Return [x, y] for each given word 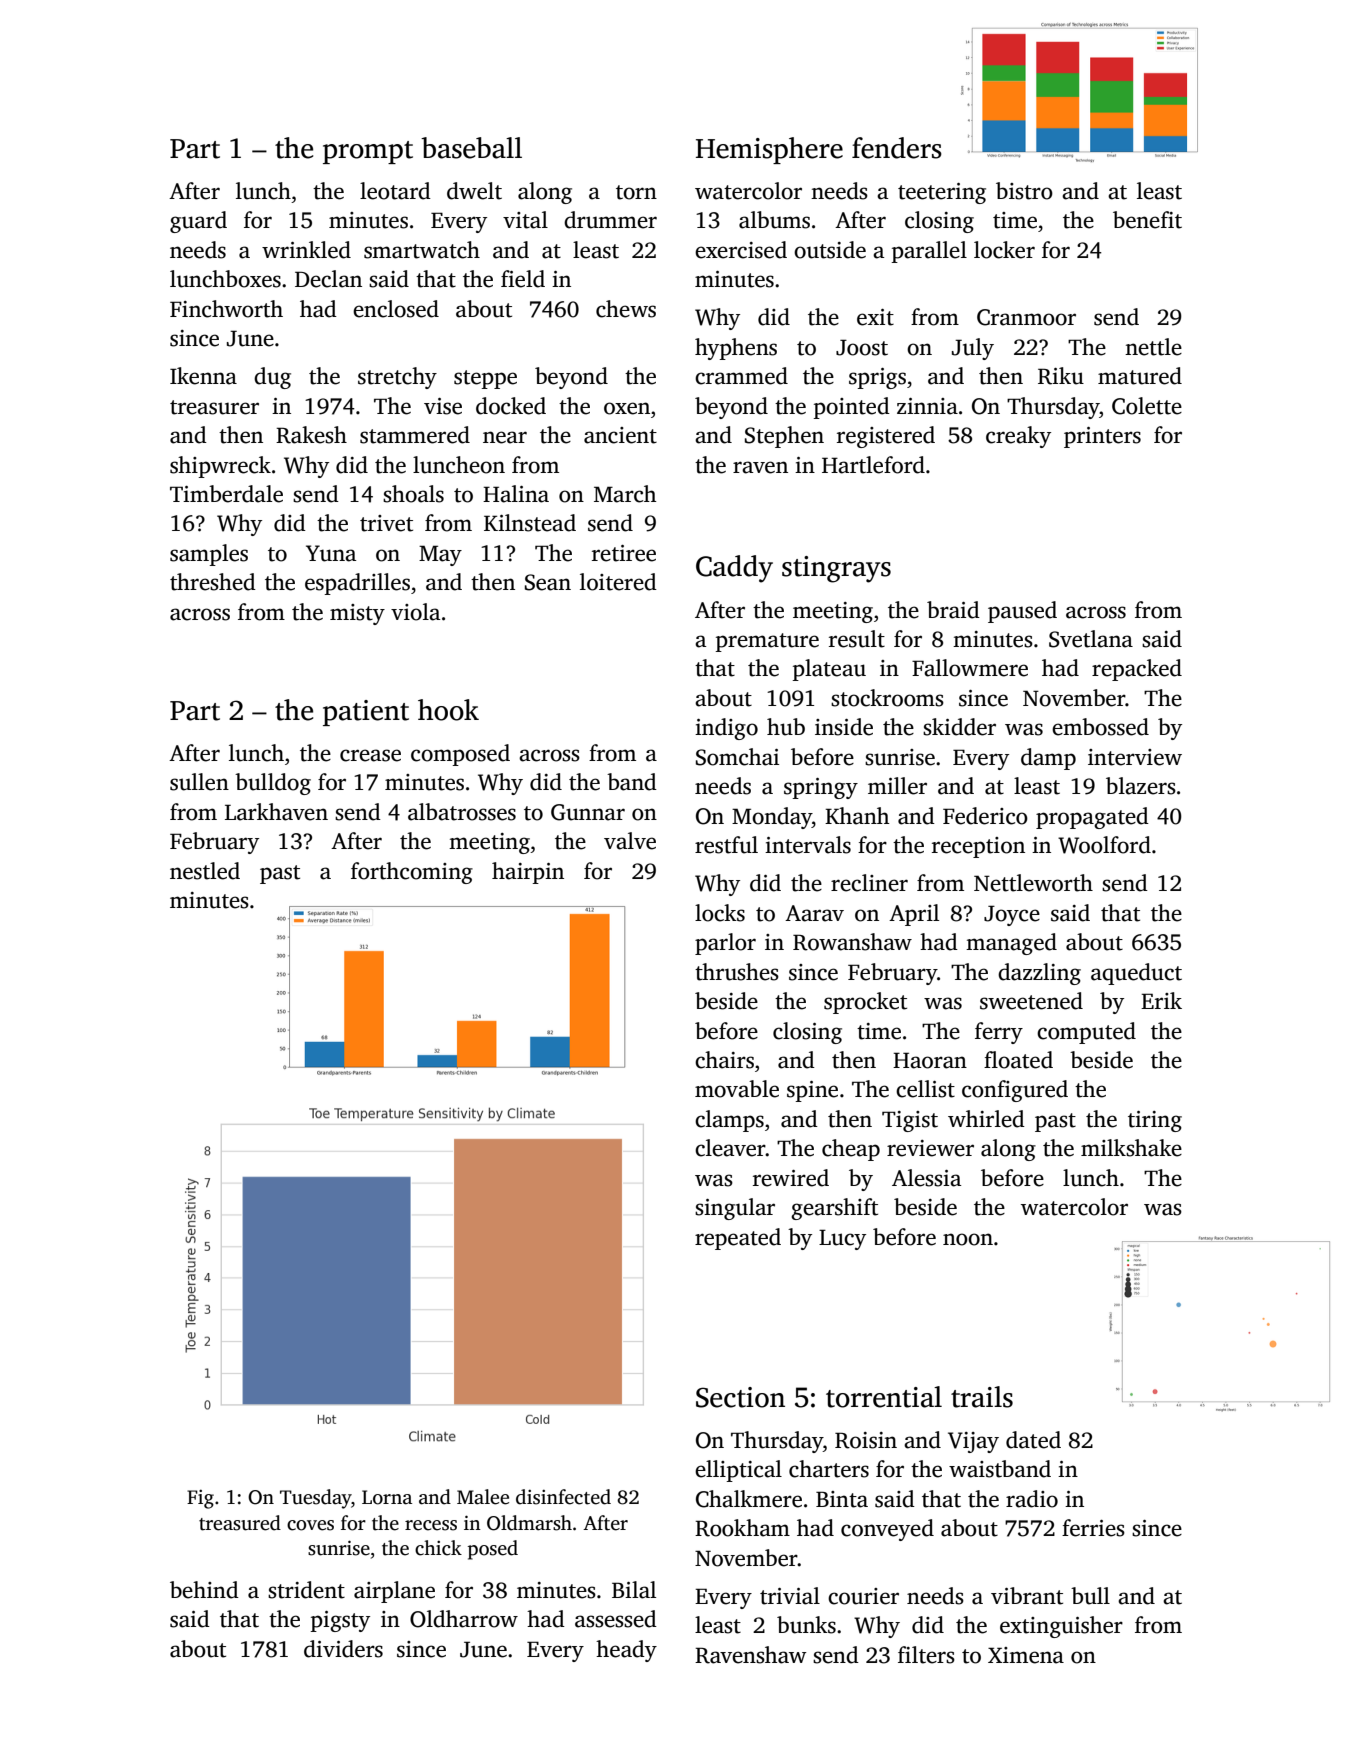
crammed [741, 376]
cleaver [730, 1148]
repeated [738, 1239]
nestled [205, 871]
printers [1102, 437]
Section [740, 1397]
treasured [240, 1523]
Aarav [814, 913]
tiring [1155, 1121]
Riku [1061, 376]
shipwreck [220, 467]
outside [830, 250]
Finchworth [226, 309]
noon [968, 1239]
